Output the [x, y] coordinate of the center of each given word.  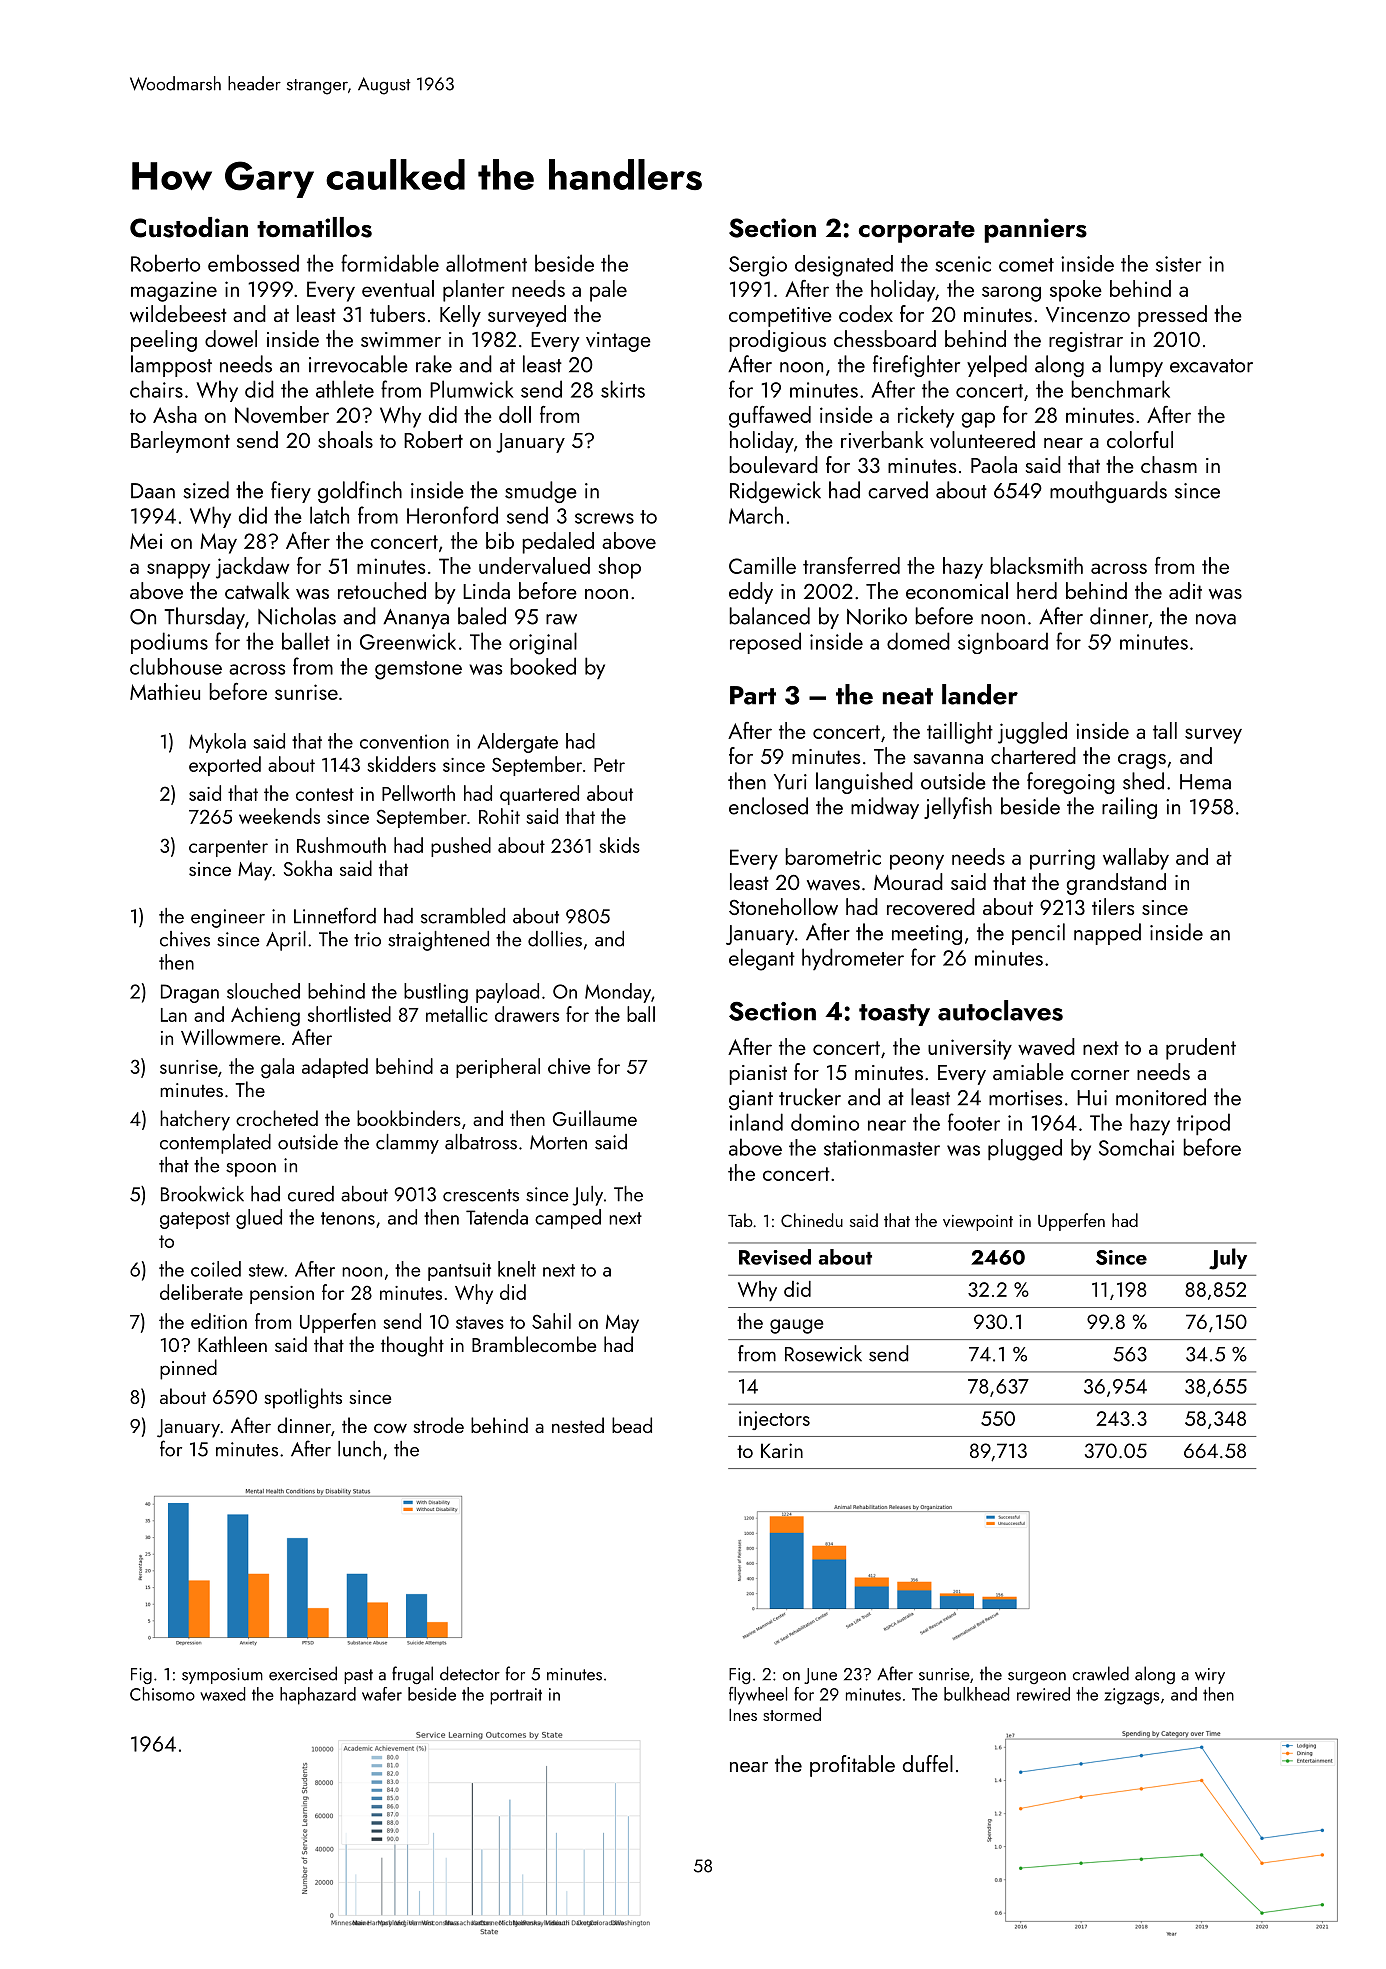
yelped [997, 366]
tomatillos [314, 227]
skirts [623, 389]
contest [325, 794]
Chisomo [162, 1694]
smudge [541, 492]
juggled [1032, 733]
